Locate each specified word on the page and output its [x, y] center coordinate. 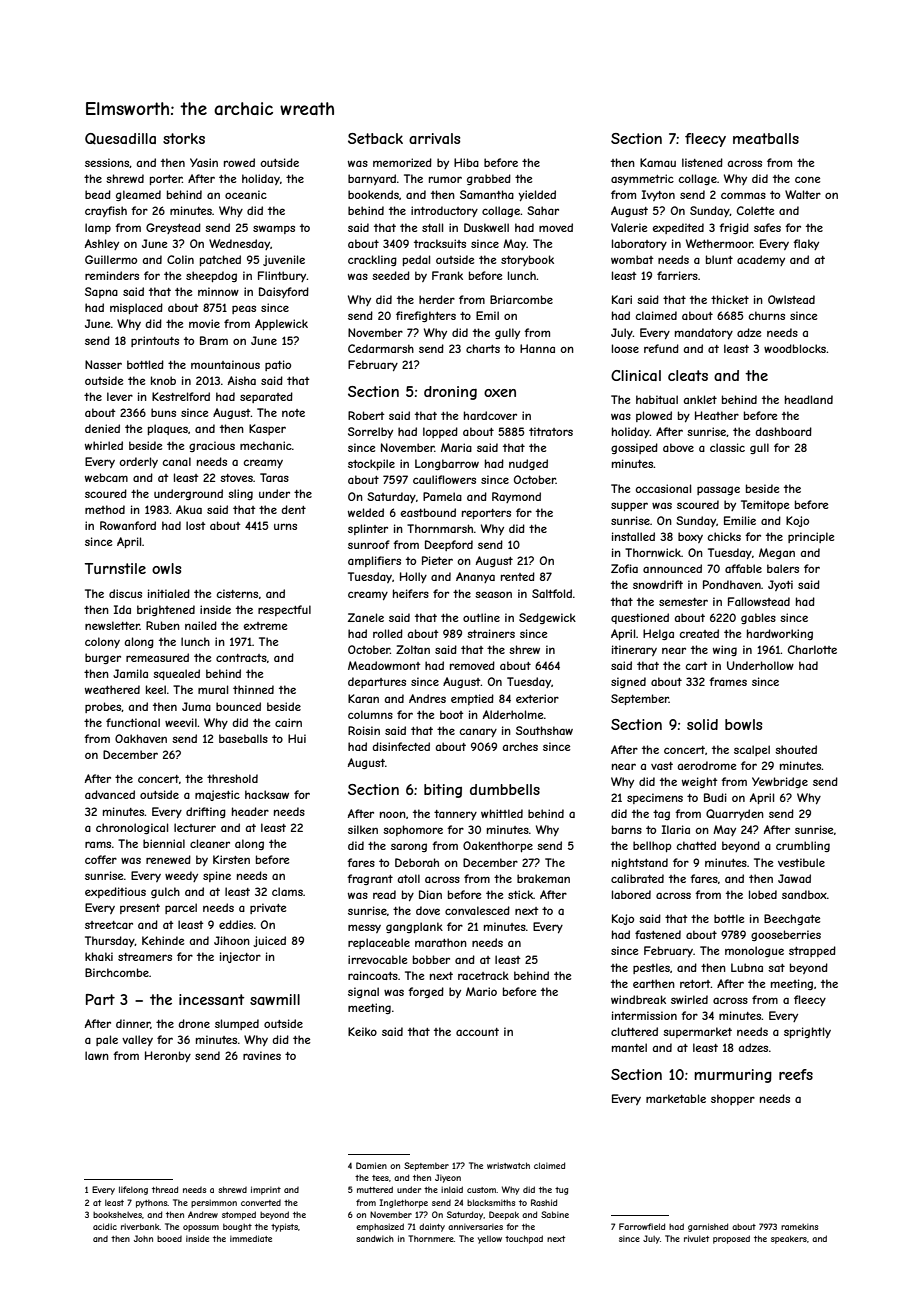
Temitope [765, 505]
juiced [269, 941]
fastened [658, 934]
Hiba [466, 162]
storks [184, 138]
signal [363, 992]
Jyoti [780, 585]
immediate [251, 1238]
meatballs [766, 138]
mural [213, 689]
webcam [106, 477]
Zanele [366, 617]
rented [518, 576]
